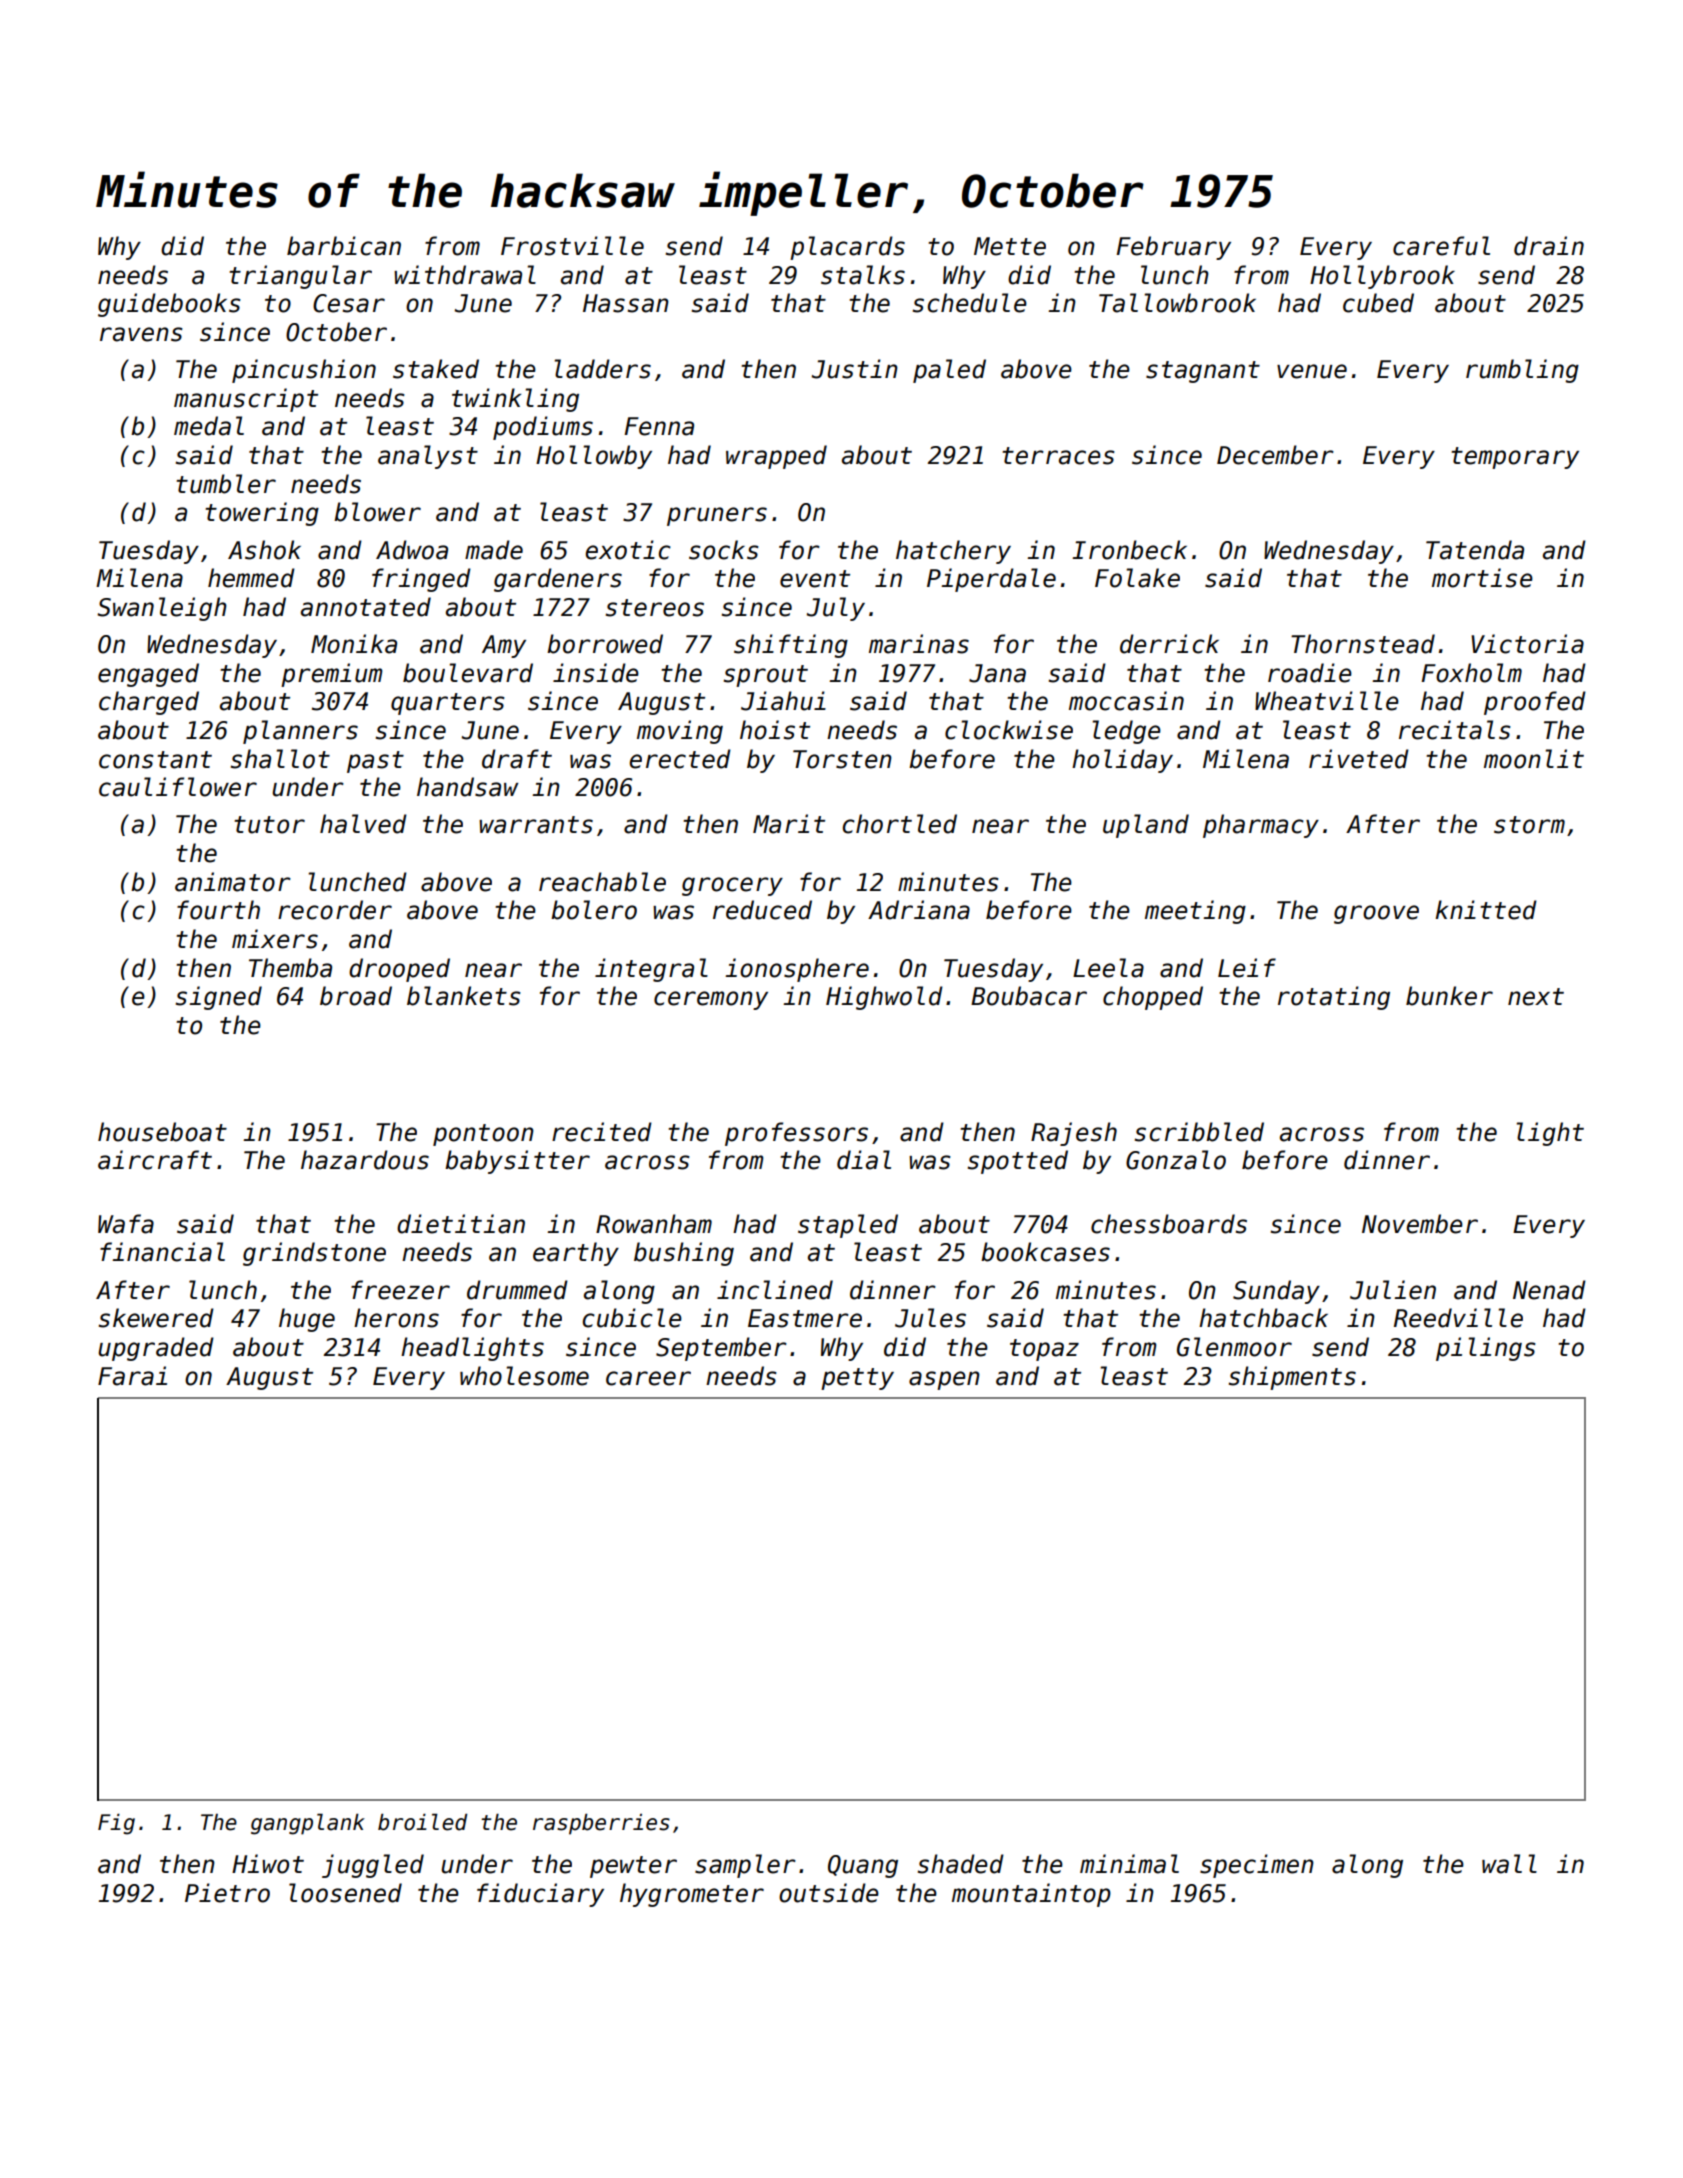  What do you see at coordinates (711, 1000) in the screenshot?
I see `ceremony` at bounding box center [711, 1000].
